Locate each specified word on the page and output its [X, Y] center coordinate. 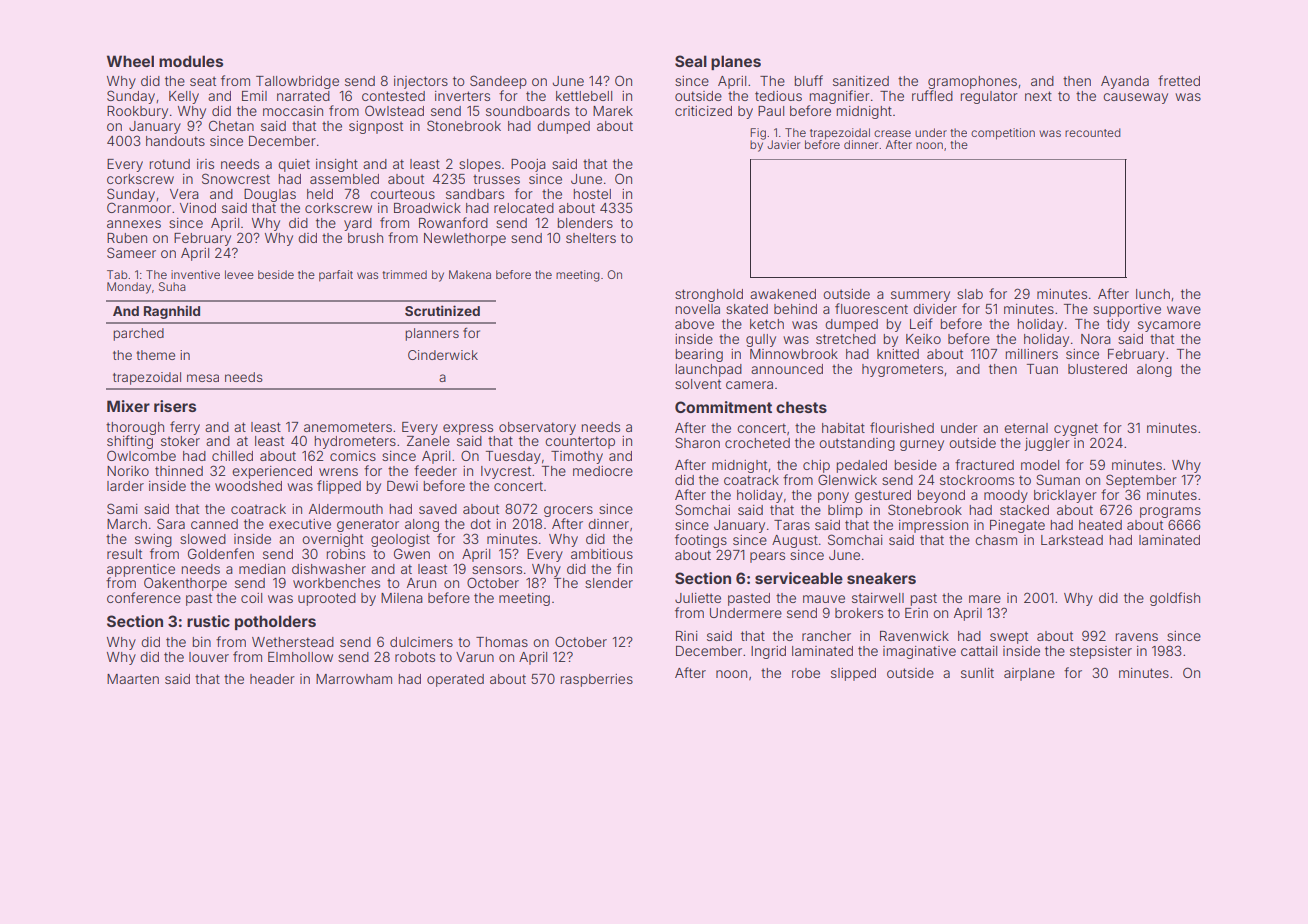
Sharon [697, 442]
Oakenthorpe [185, 584]
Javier [783, 144]
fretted [1179, 80]
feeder [435, 470]
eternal [1026, 428]
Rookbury [137, 112]
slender [609, 583]
